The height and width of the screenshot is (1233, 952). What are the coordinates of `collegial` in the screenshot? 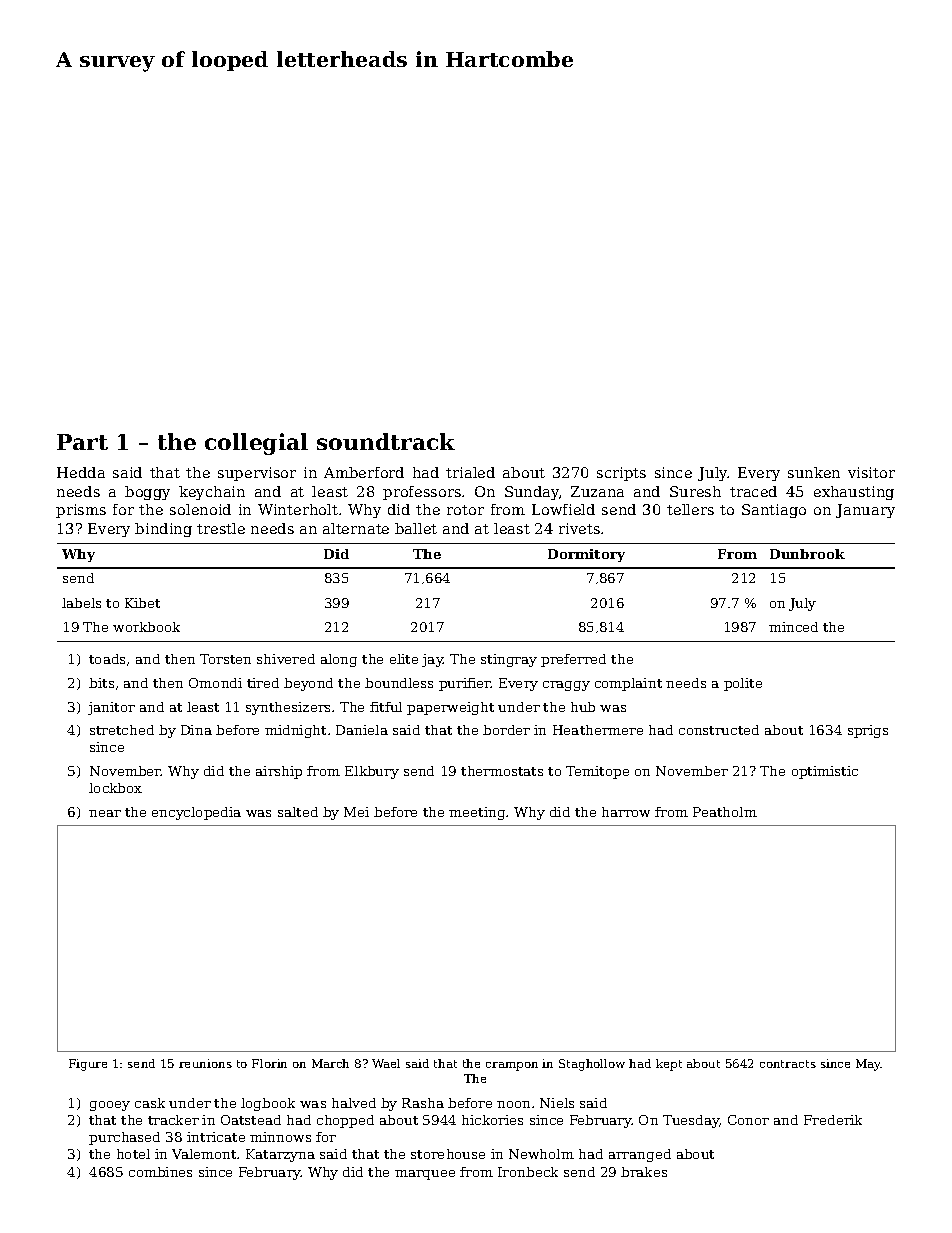 It's located at (256, 444).
